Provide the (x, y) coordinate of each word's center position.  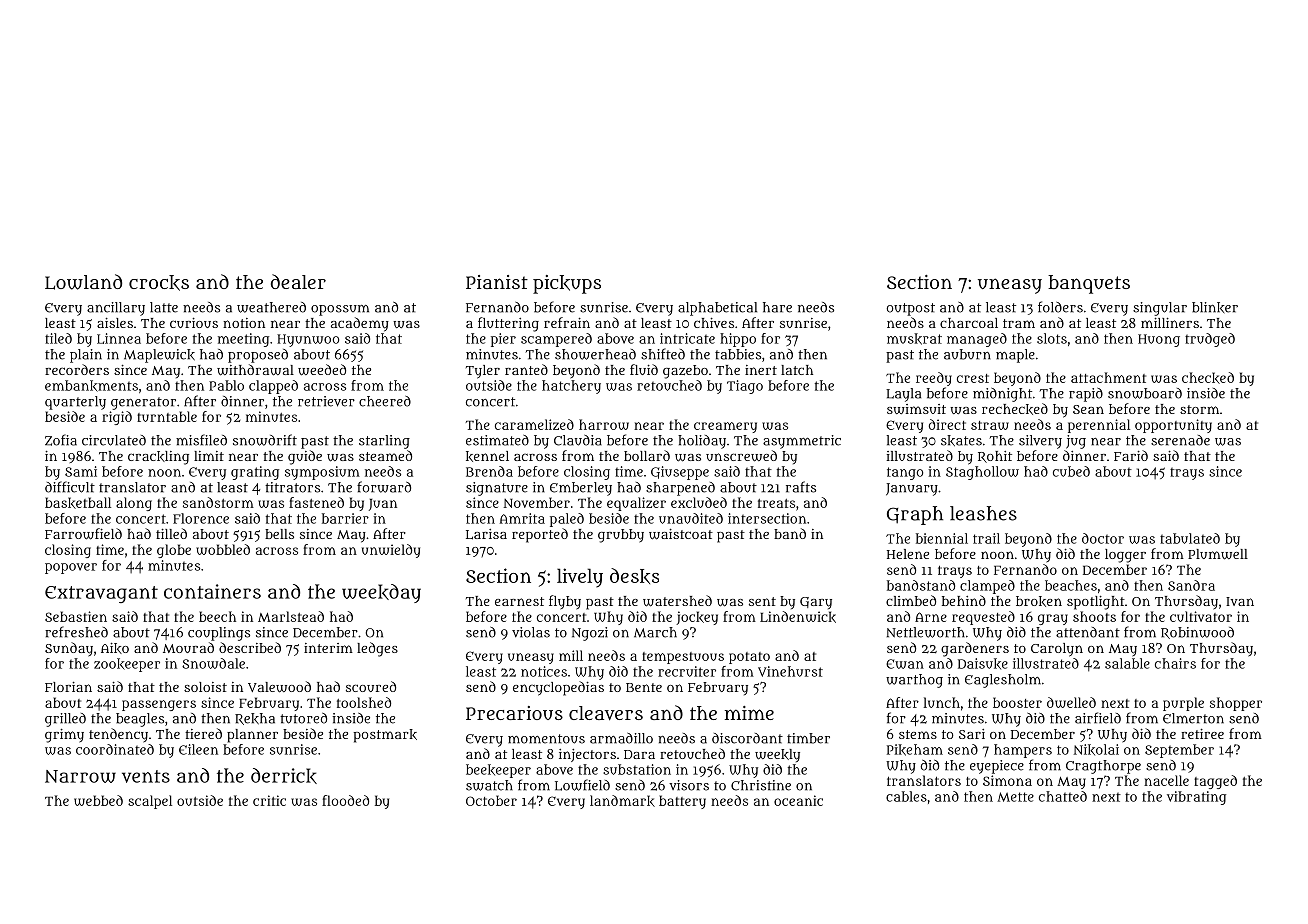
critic (269, 800)
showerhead (595, 354)
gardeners (975, 649)
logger (1125, 556)
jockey (697, 618)
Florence (201, 518)
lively (580, 578)
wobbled (223, 549)
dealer (298, 281)
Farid (1131, 455)
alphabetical (717, 309)
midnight (1002, 395)
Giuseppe (680, 473)
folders (1060, 307)
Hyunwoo (308, 340)
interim (328, 648)
